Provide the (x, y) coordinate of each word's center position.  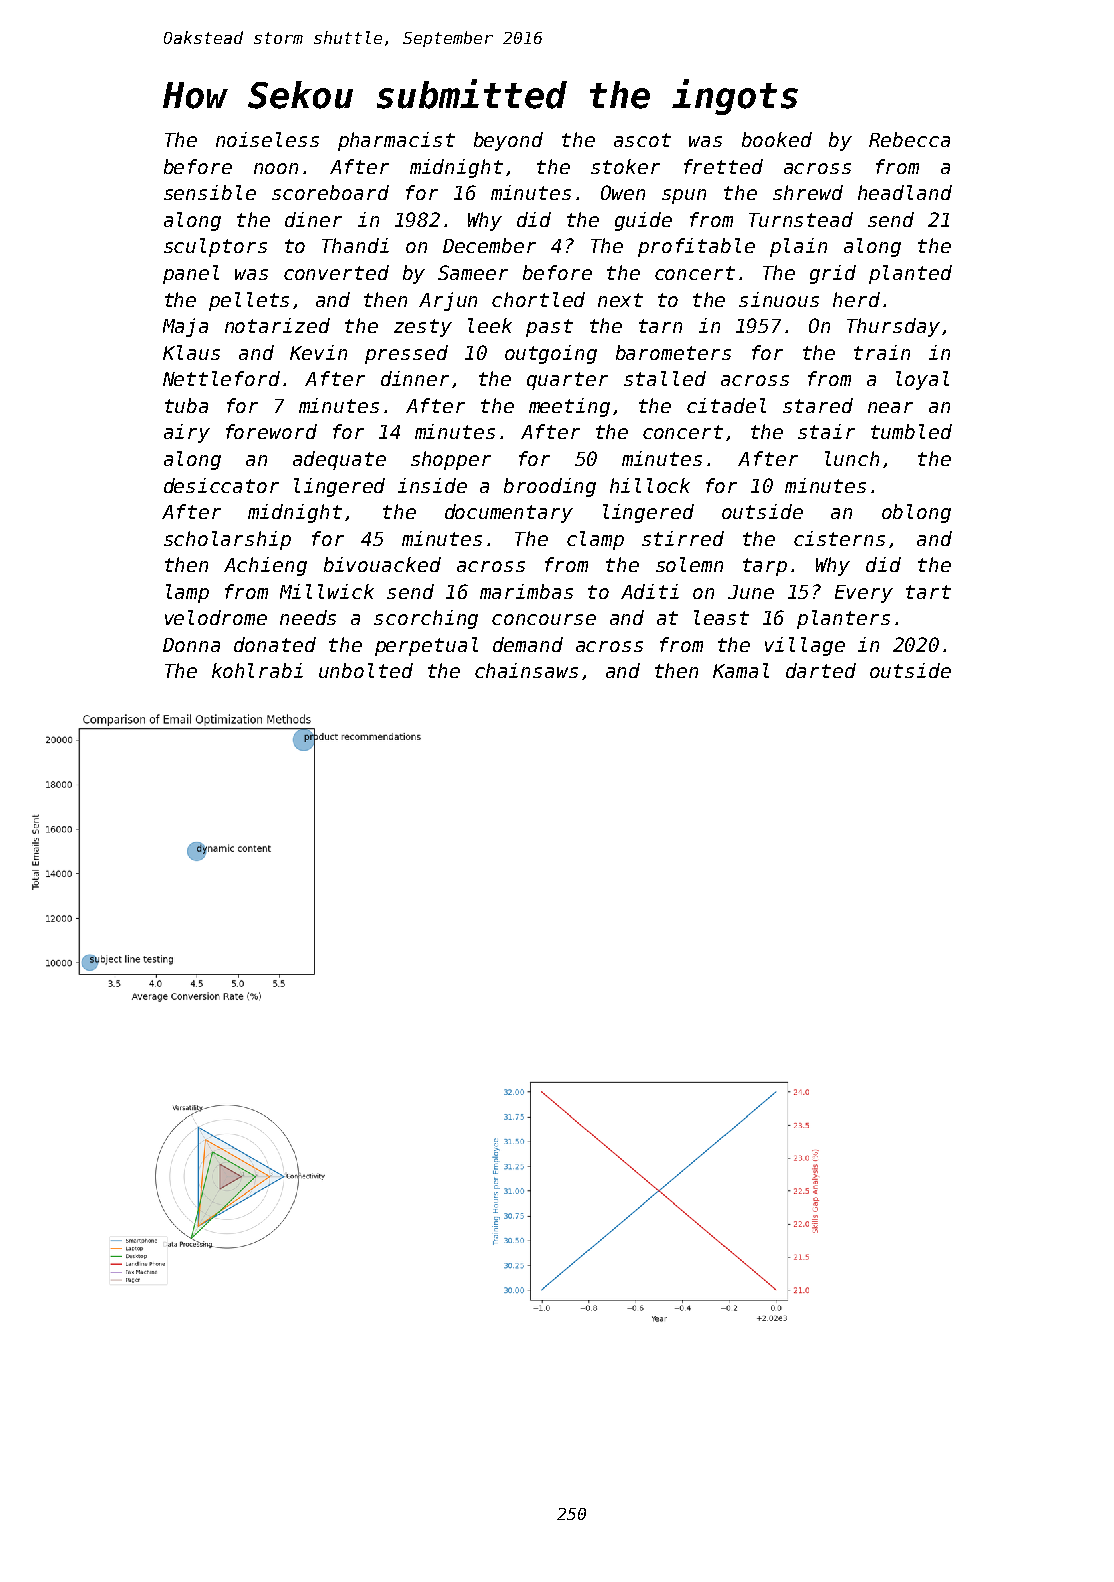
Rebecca (909, 139)
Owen (623, 192)
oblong (916, 513)
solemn (689, 564)
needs (308, 617)
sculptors (215, 247)
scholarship (227, 540)
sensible (210, 192)
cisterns (839, 538)
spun (684, 196)
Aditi (650, 591)
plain (798, 247)
